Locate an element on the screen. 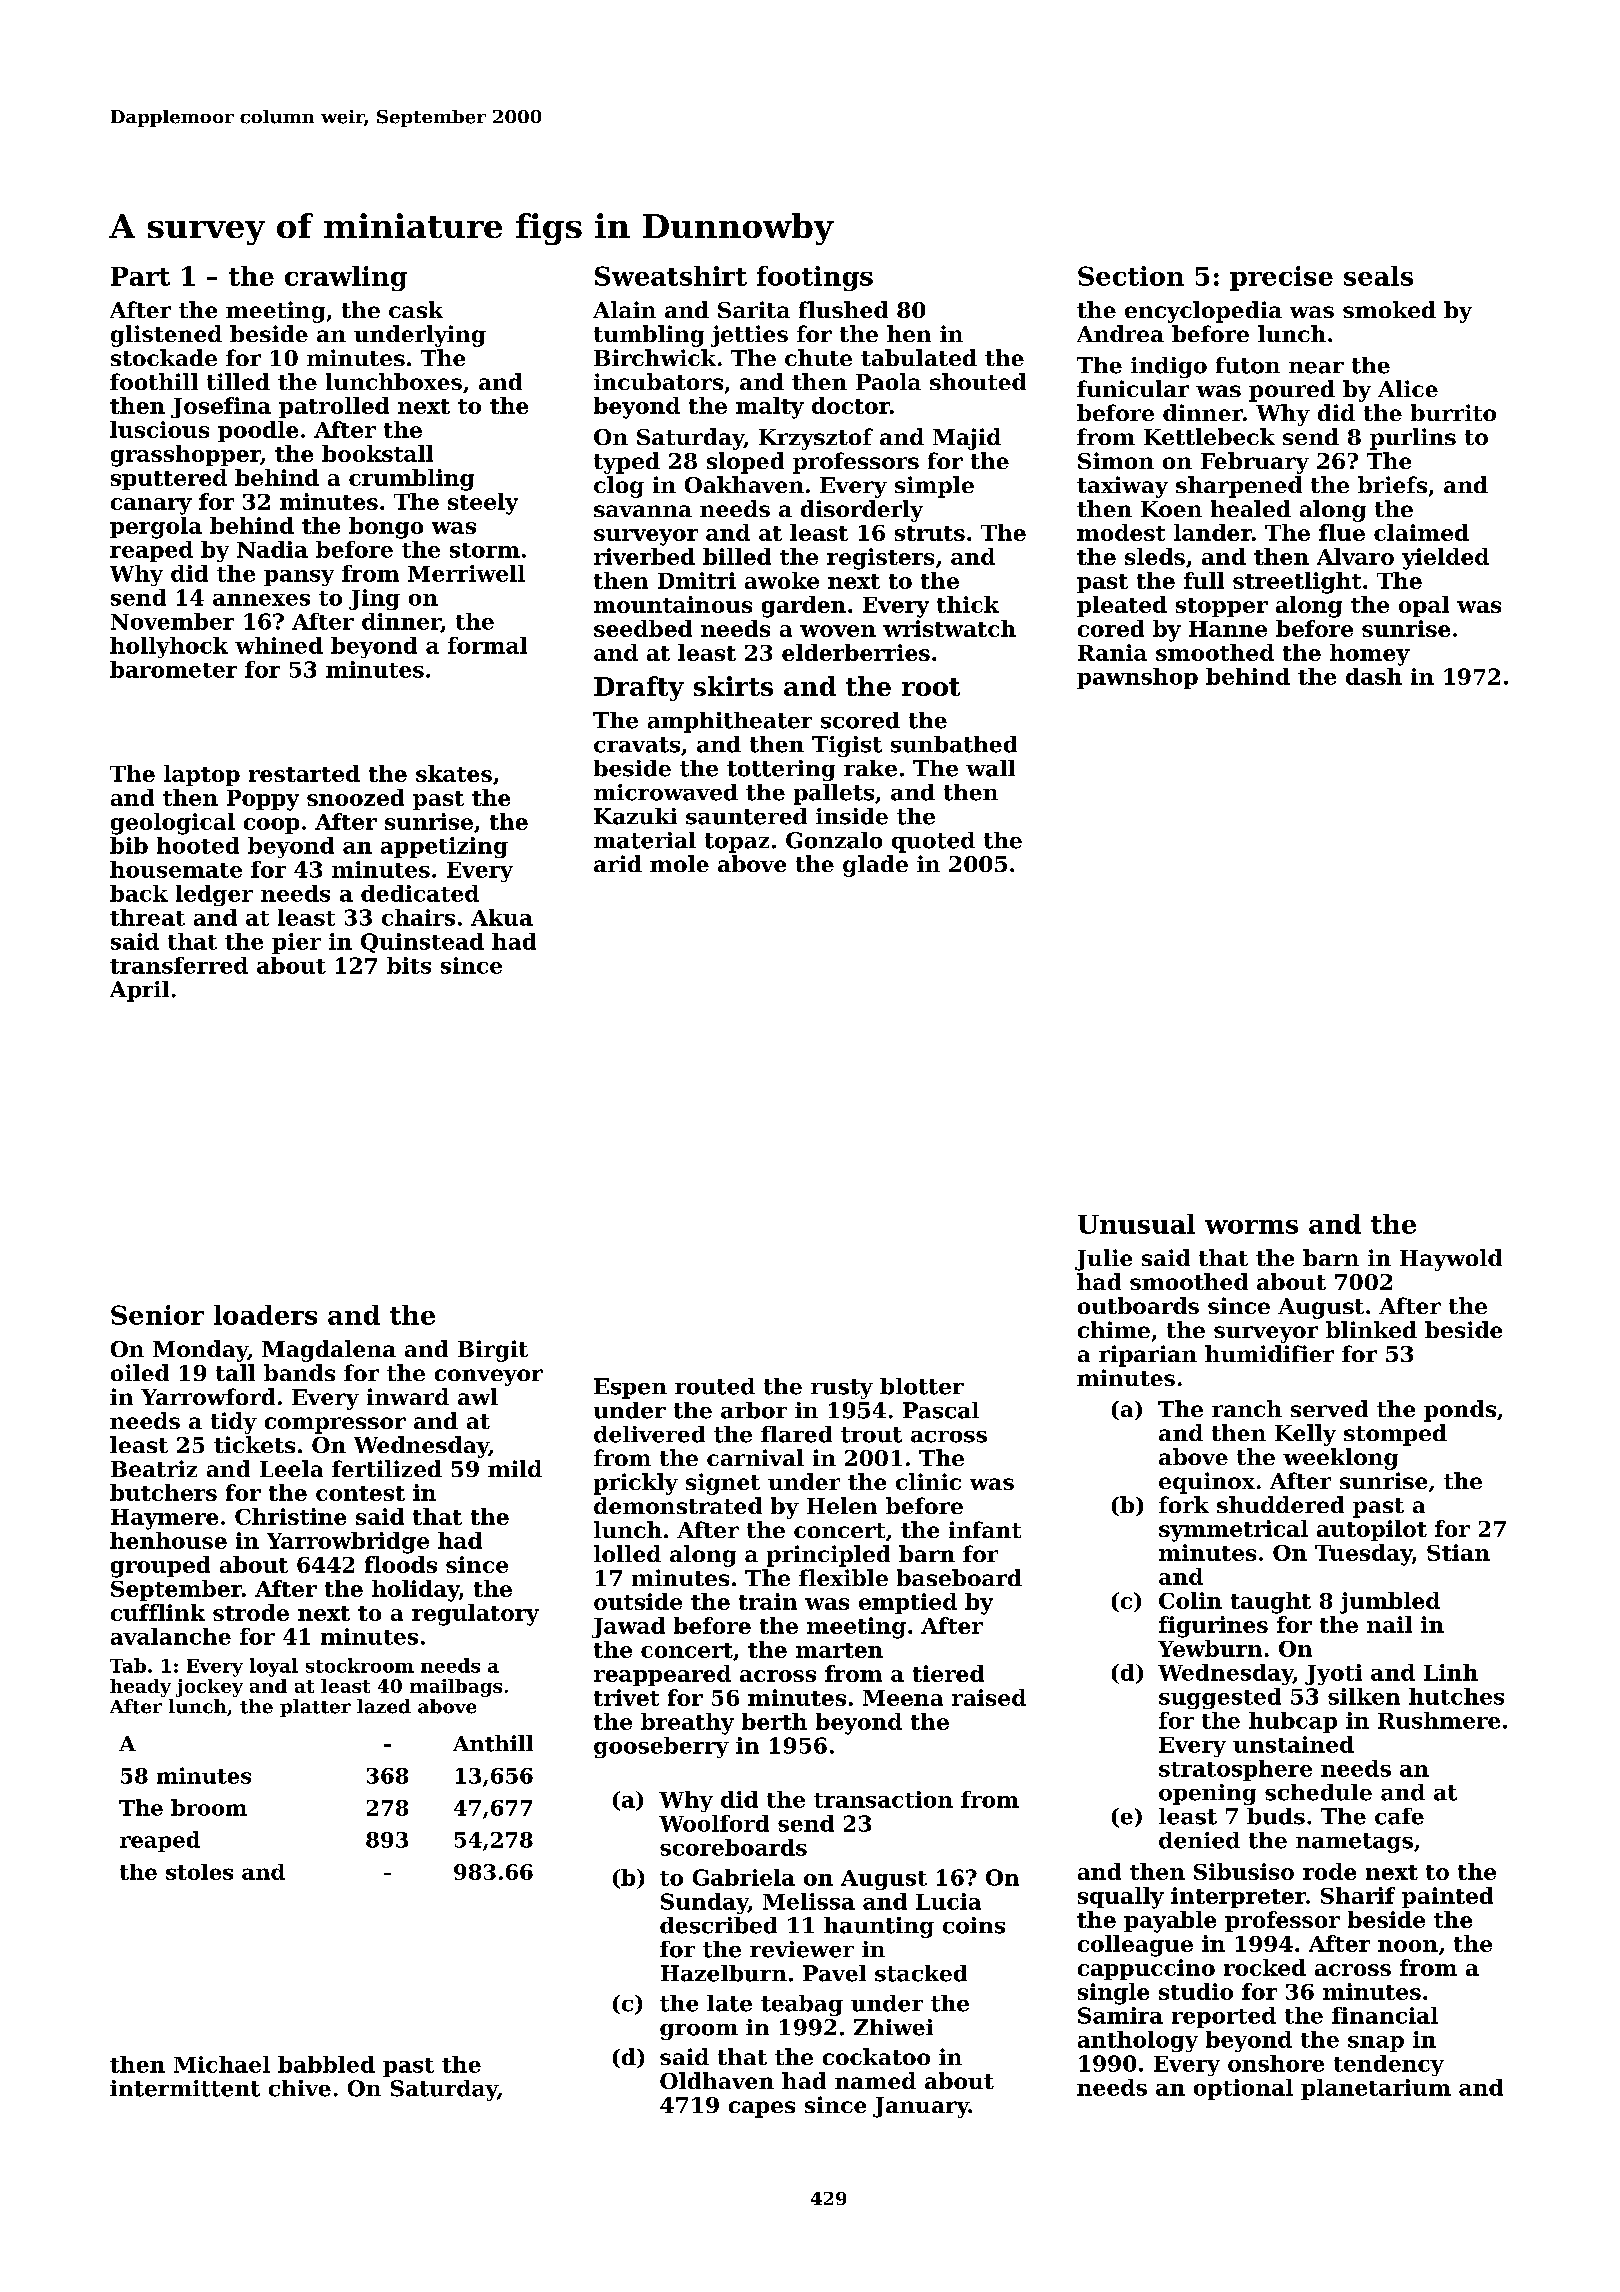 The image size is (1620, 2292). Michael is located at coordinates (222, 2064).
